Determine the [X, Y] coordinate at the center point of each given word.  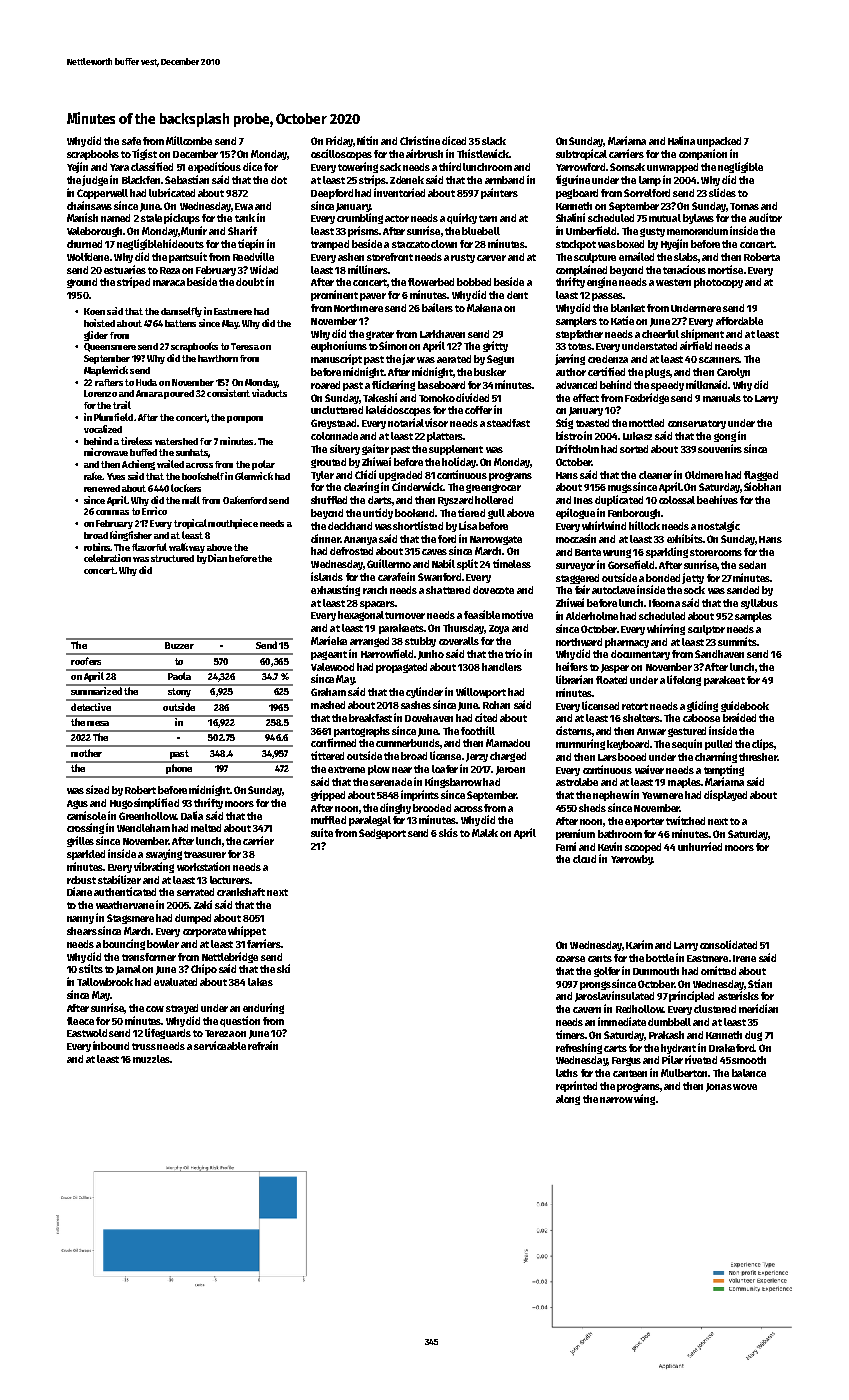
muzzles [151, 1059]
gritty [495, 346]
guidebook [745, 706]
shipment [702, 334]
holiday [459, 462]
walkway [187, 548]
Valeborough [94, 232]
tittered [327, 755]
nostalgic [719, 526]
